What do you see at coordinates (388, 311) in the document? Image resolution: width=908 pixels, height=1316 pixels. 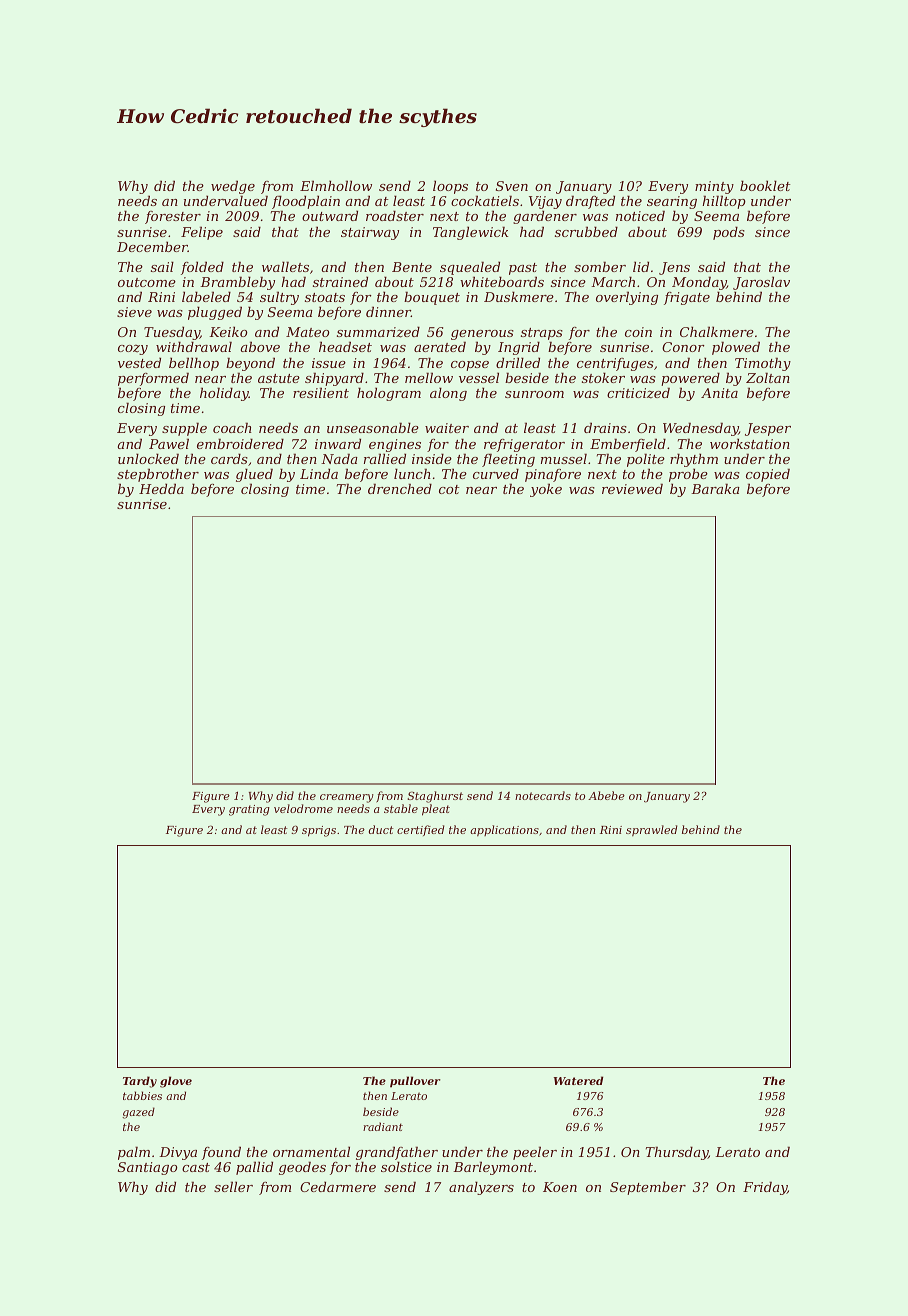 I see `dinner` at bounding box center [388, 311].
